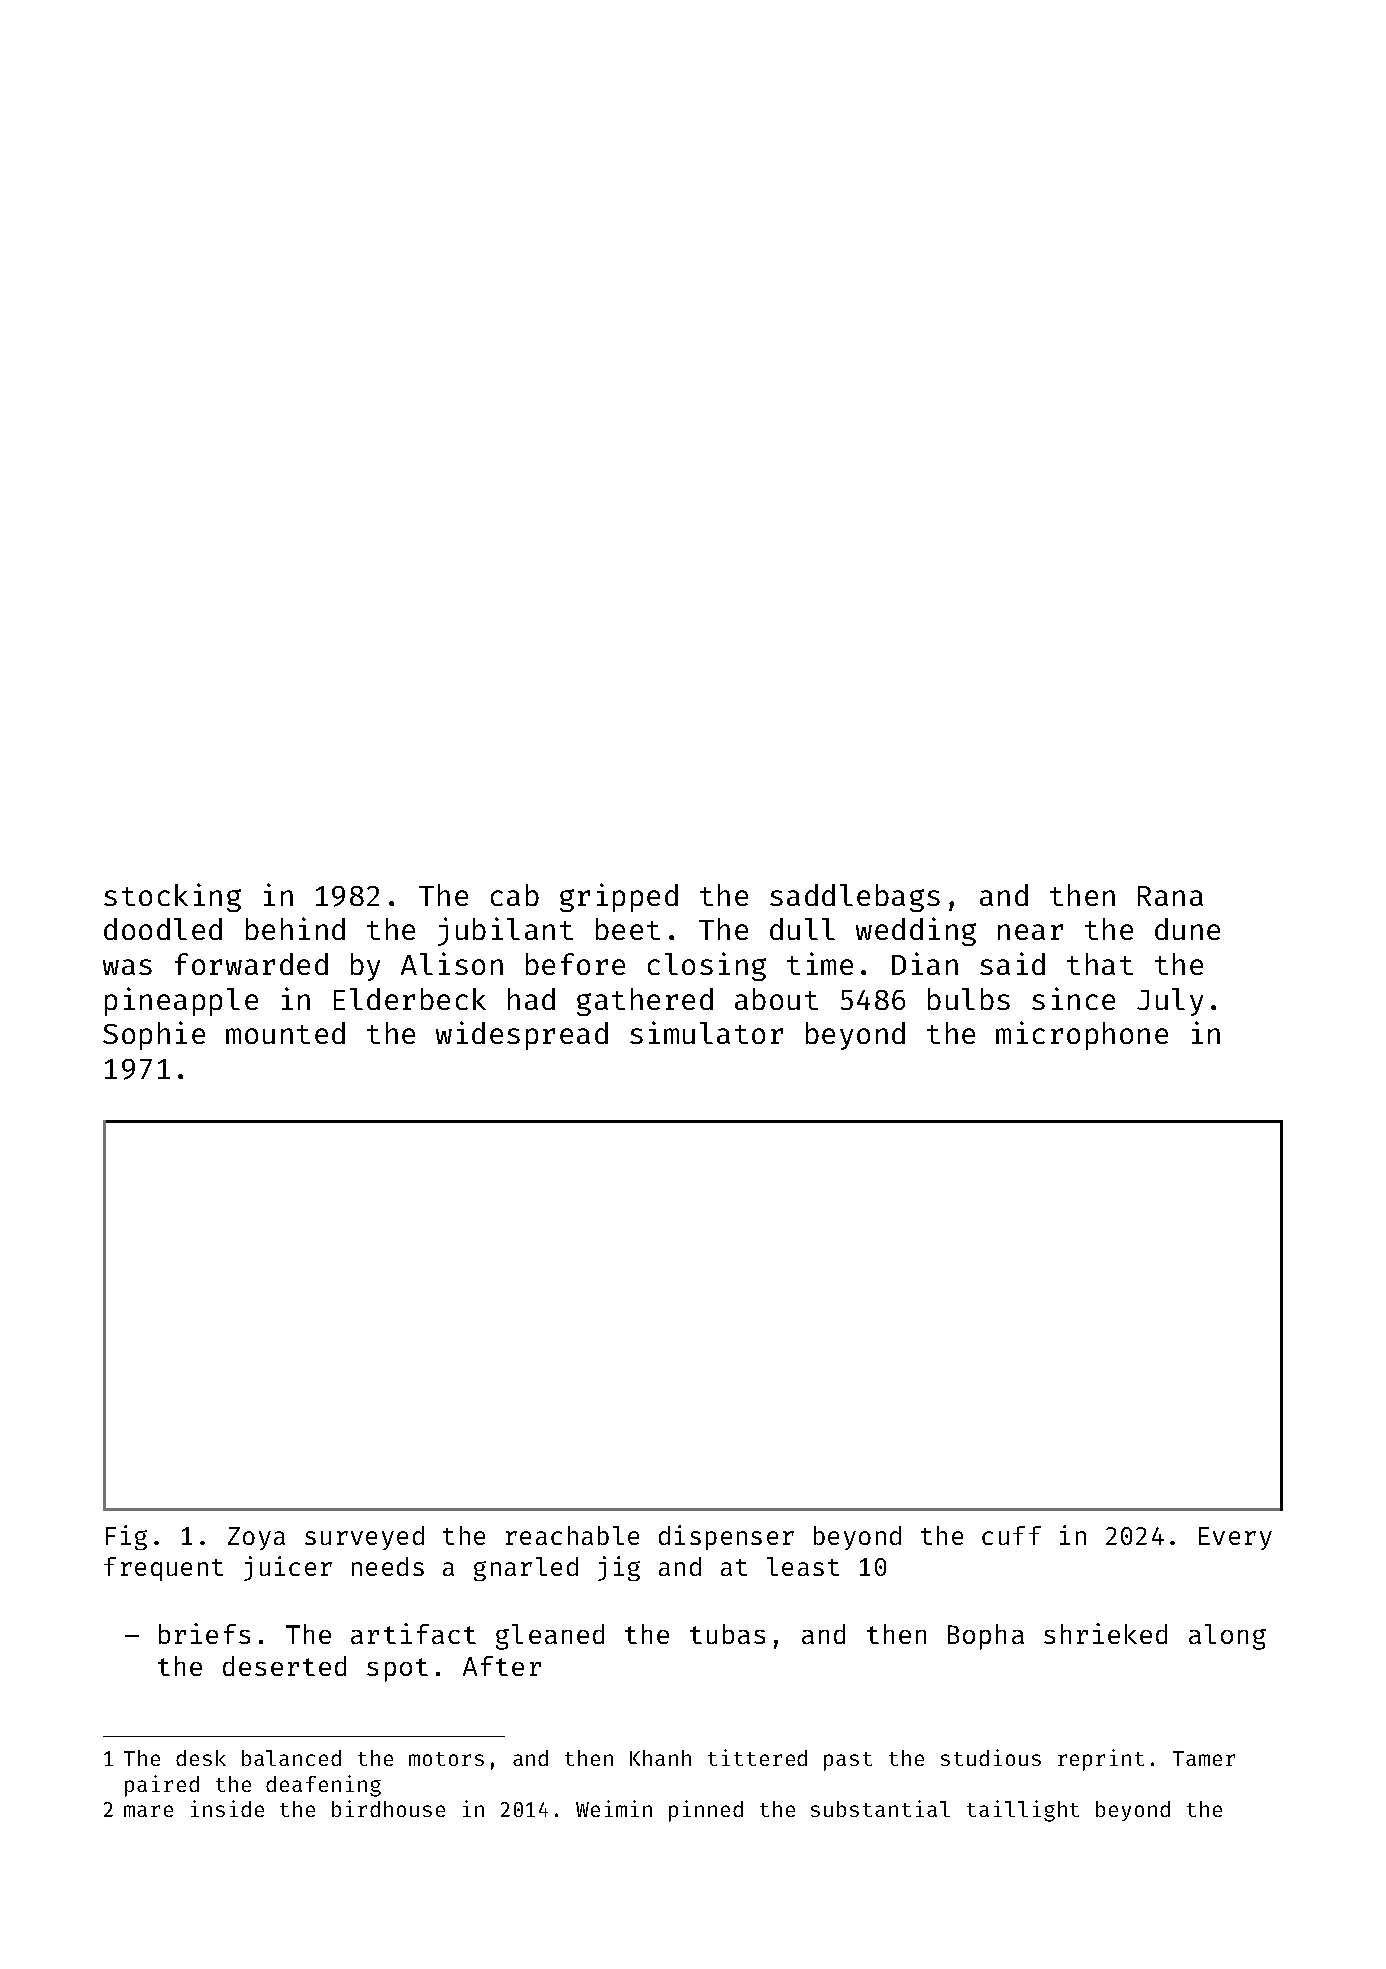 The height and width of the image is (1969, 1386). Describe the element at coordinates (163, 929) in the image. I see `doodled` at that location.
